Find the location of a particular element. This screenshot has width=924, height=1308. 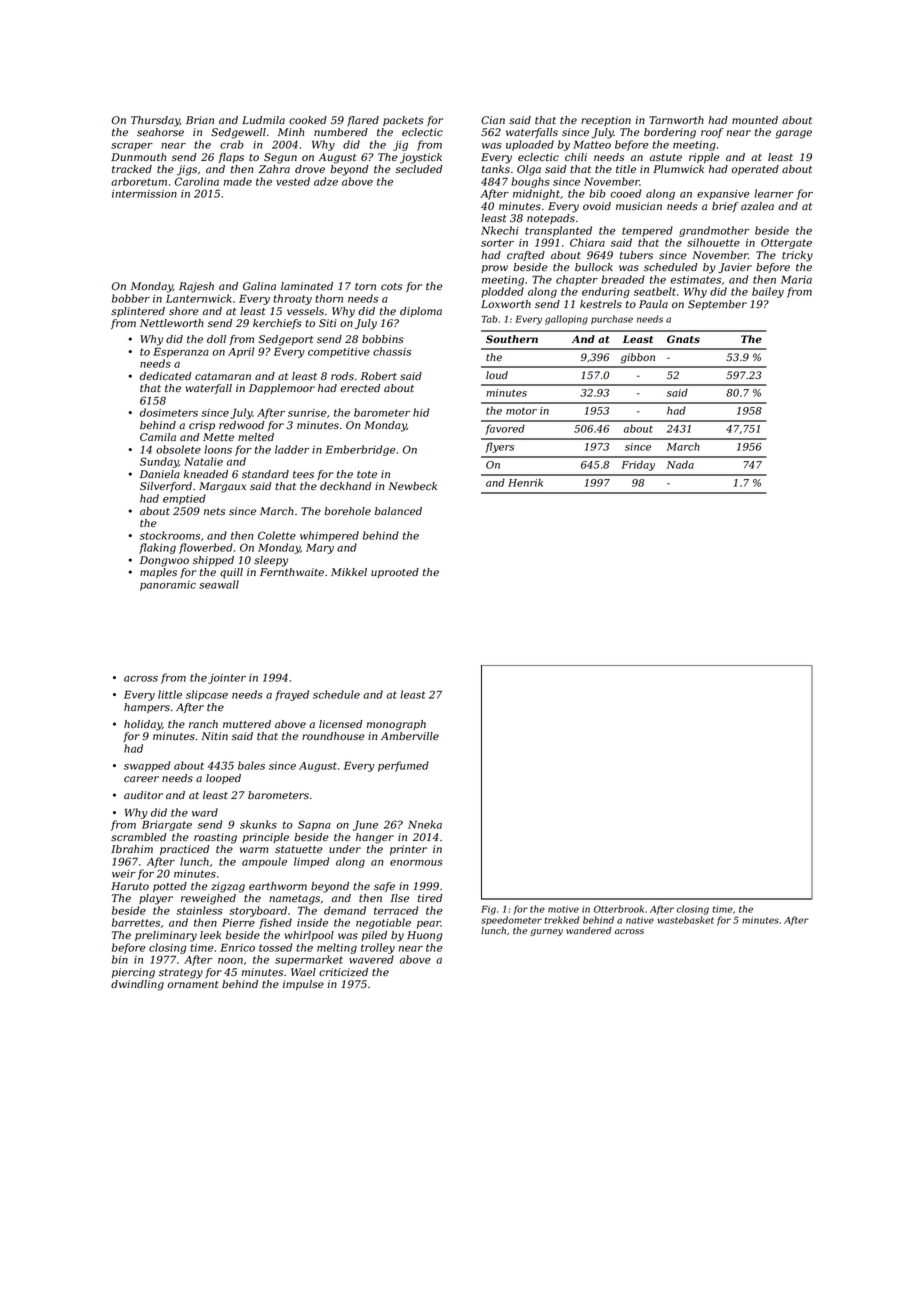

Nada is located at coordinates (680, 464).
